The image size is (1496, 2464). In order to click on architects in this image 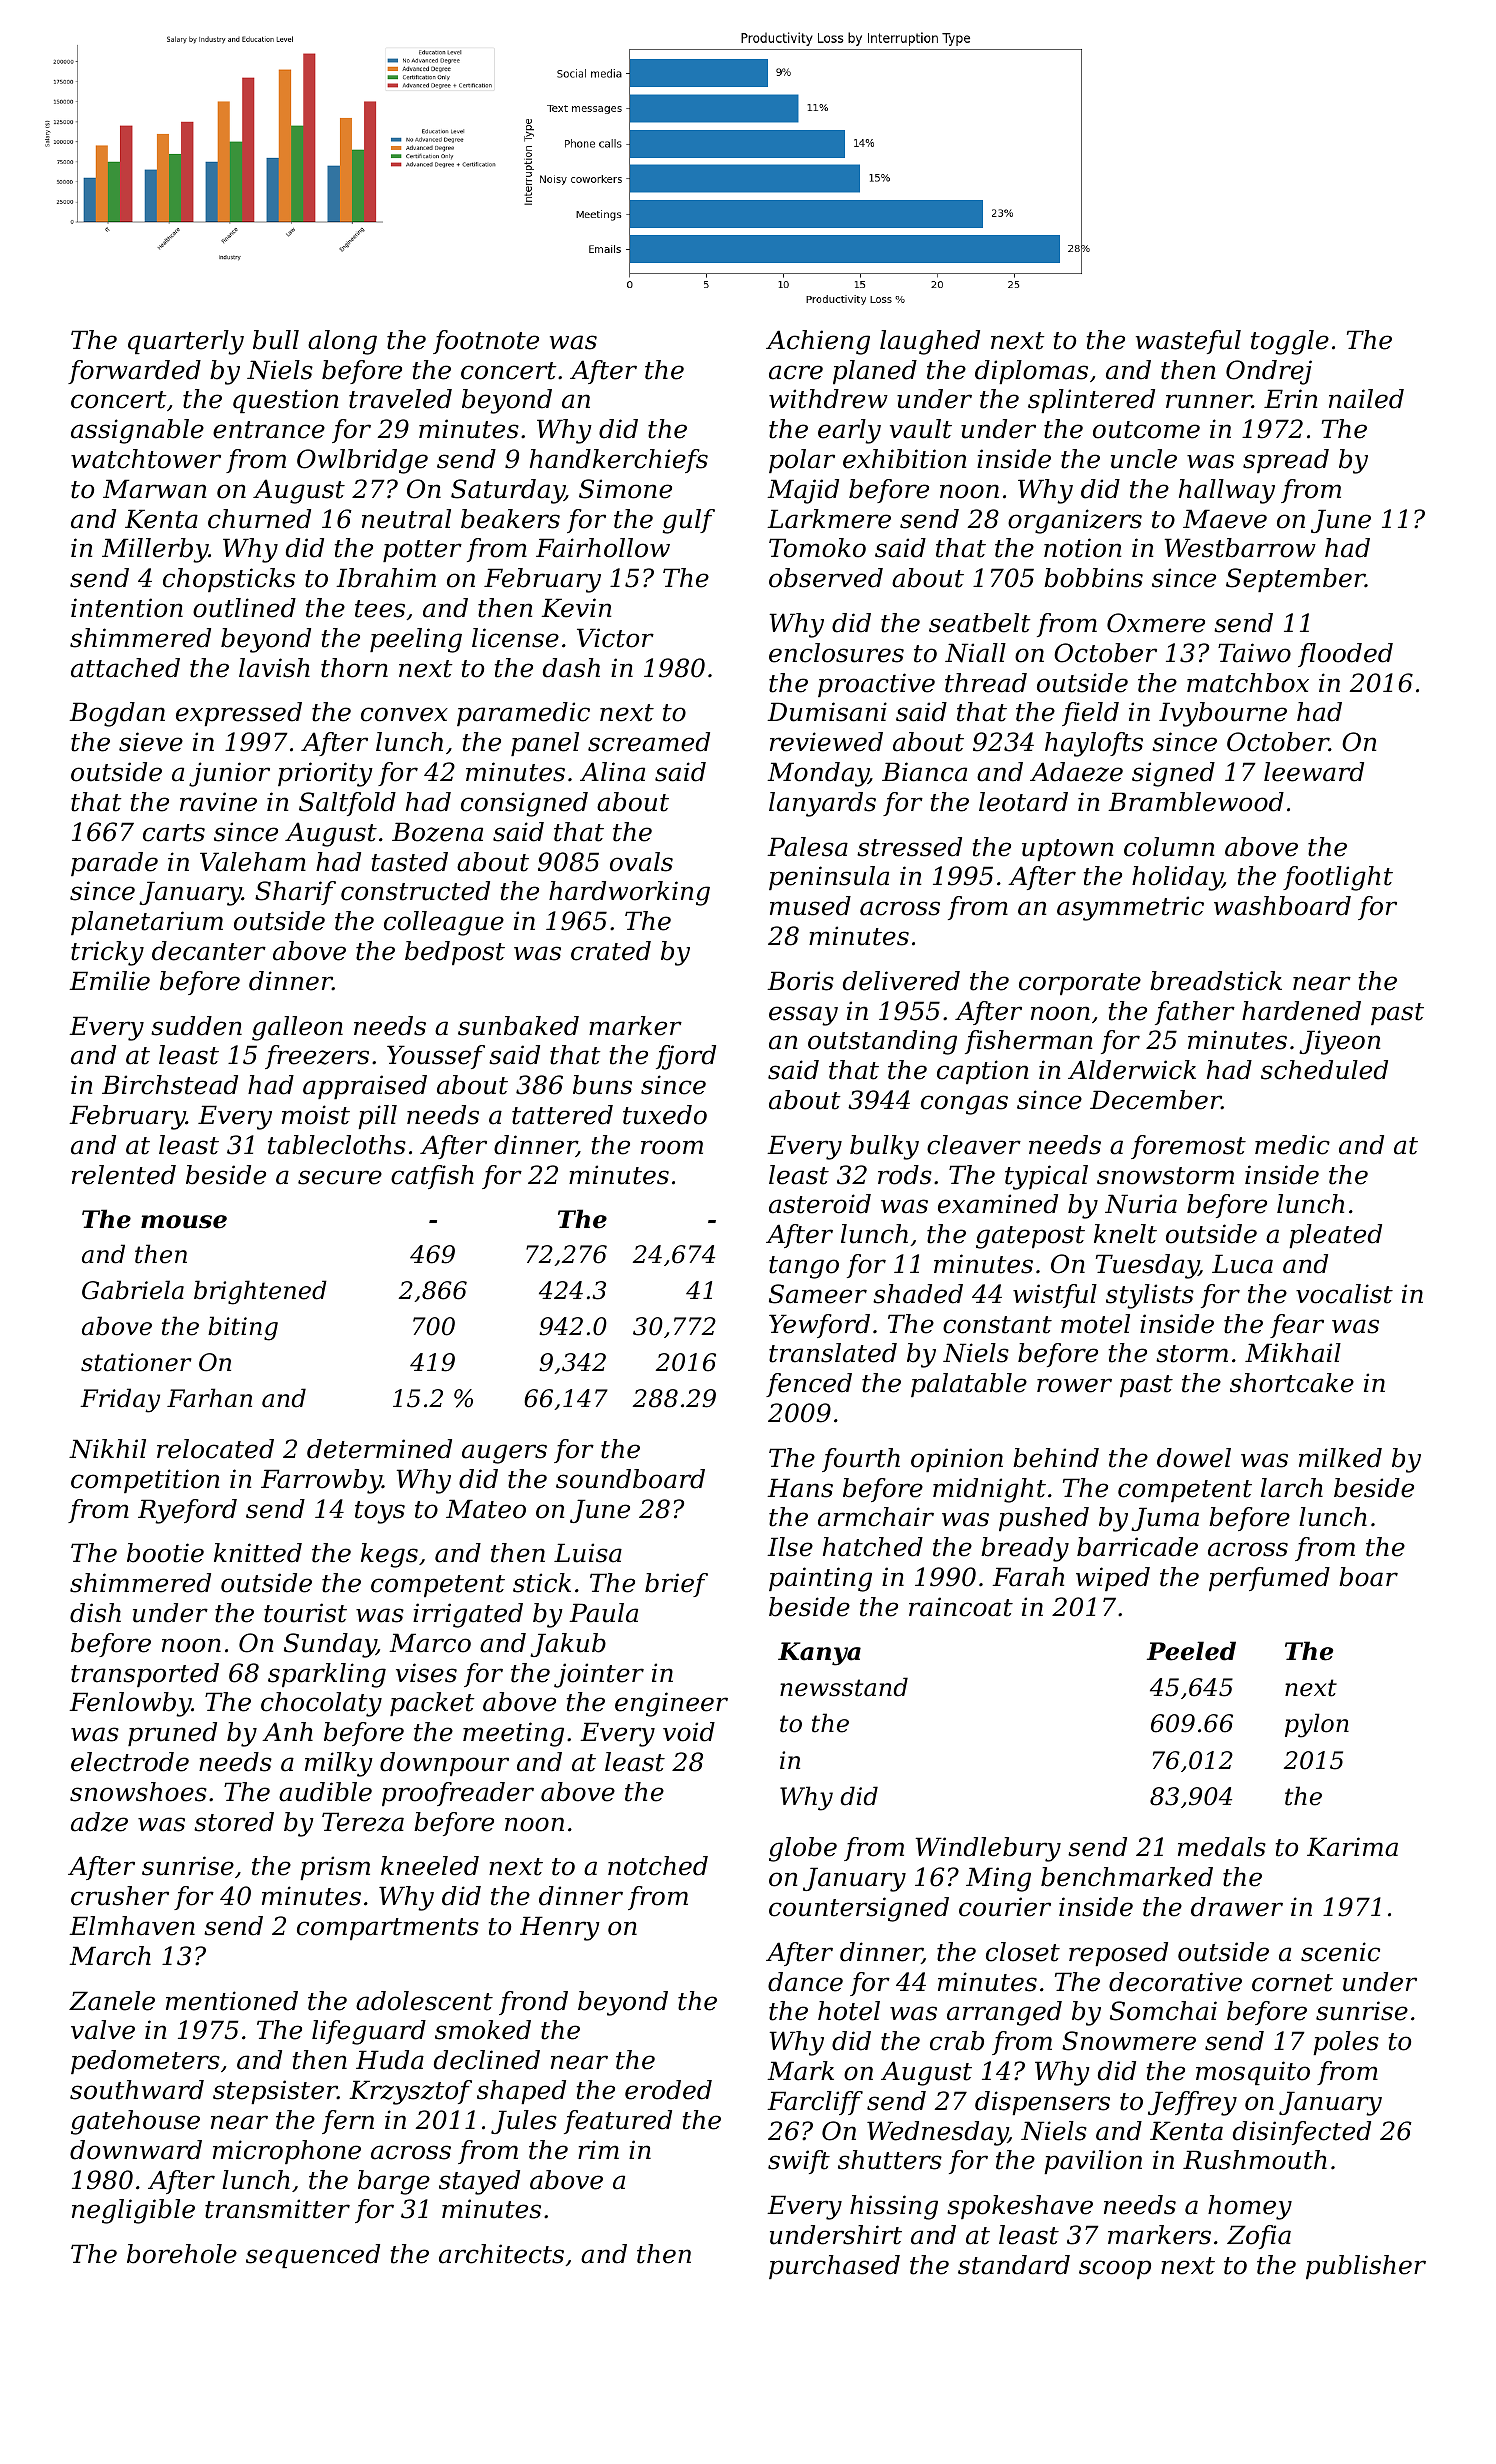, I will do `click(501, 2254)`.
